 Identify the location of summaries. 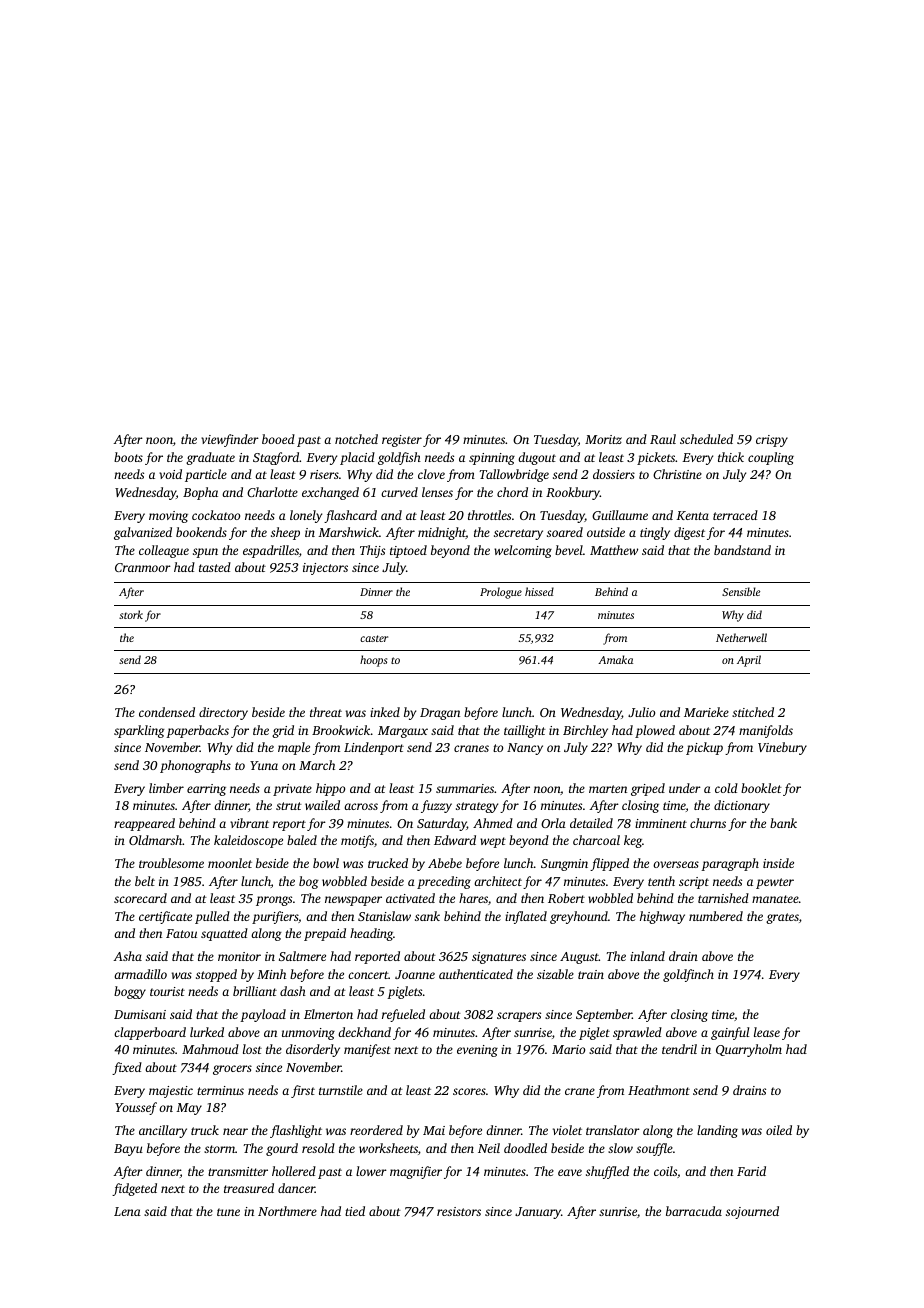
(465, 788).
